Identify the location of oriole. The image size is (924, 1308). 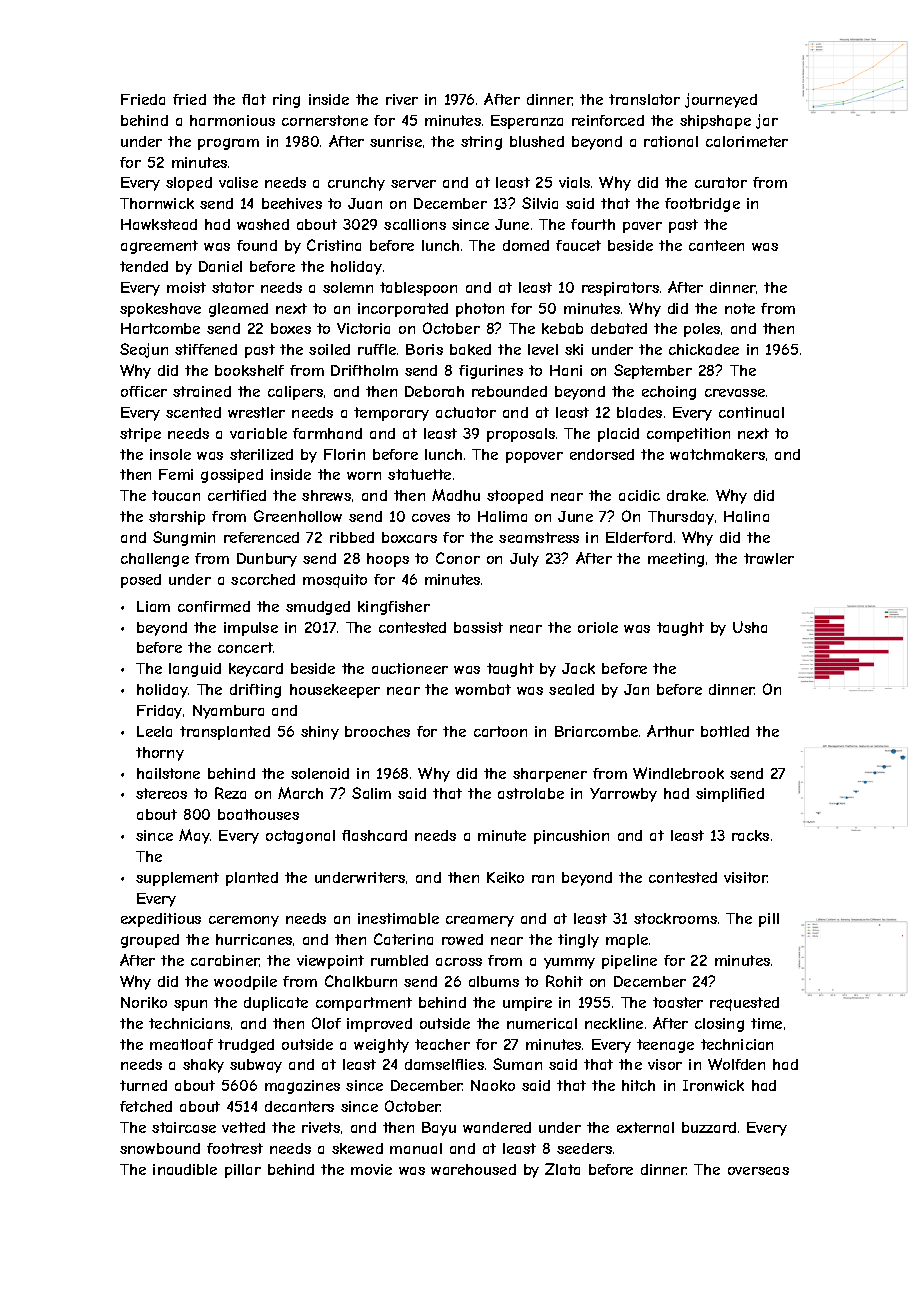
(598, 627).
